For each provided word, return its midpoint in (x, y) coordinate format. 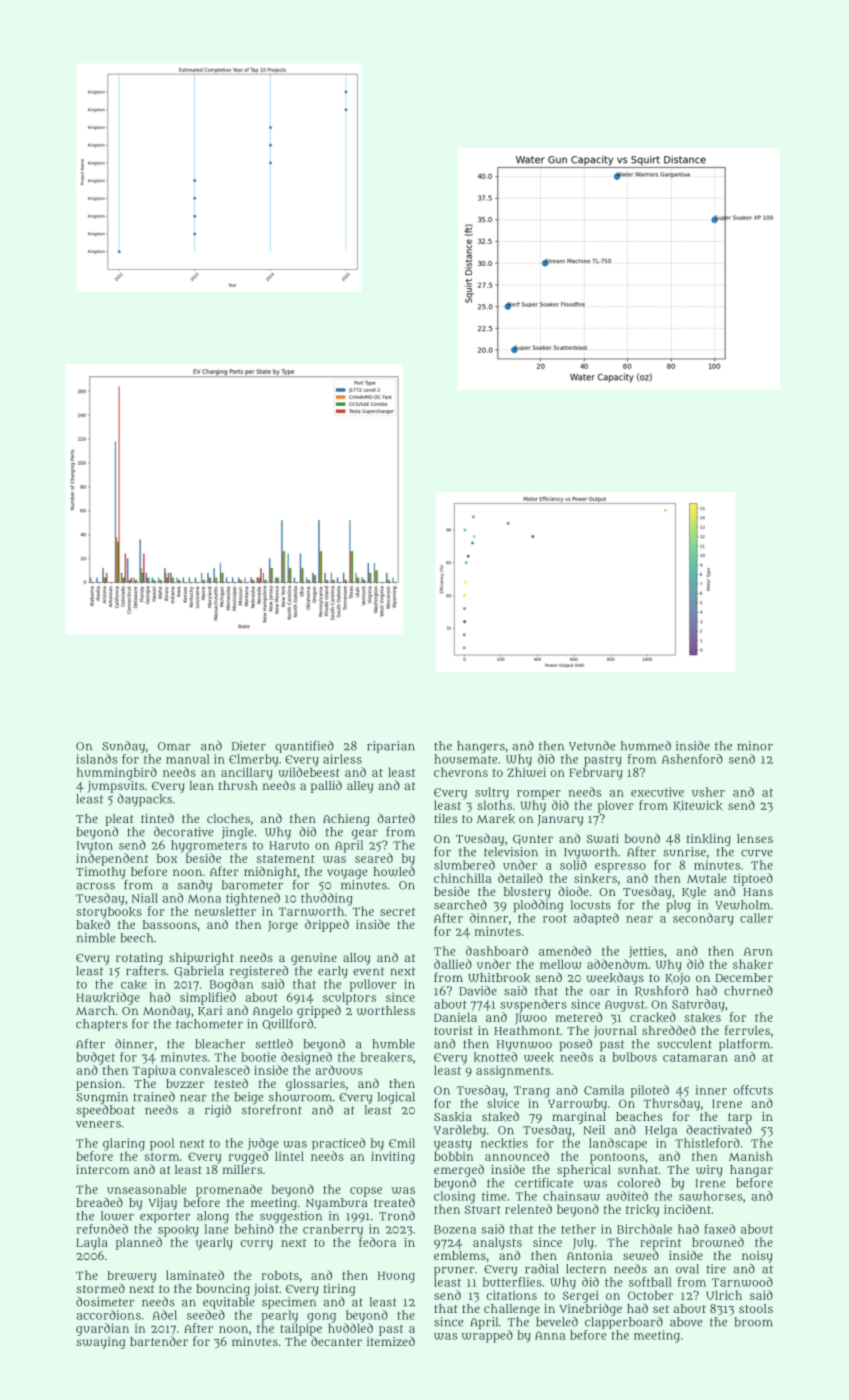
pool (162, 1144)
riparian (391, 747)
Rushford (661, 991)
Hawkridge (108, 998)
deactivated (719, 1130)
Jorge (283, 926)
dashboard (497, 951)
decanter (336, 1341)
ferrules (747, 1030)
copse (366, 1192)
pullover (373, 985)
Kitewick (698, 805)
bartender (159, 1341)
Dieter (249, 746)
